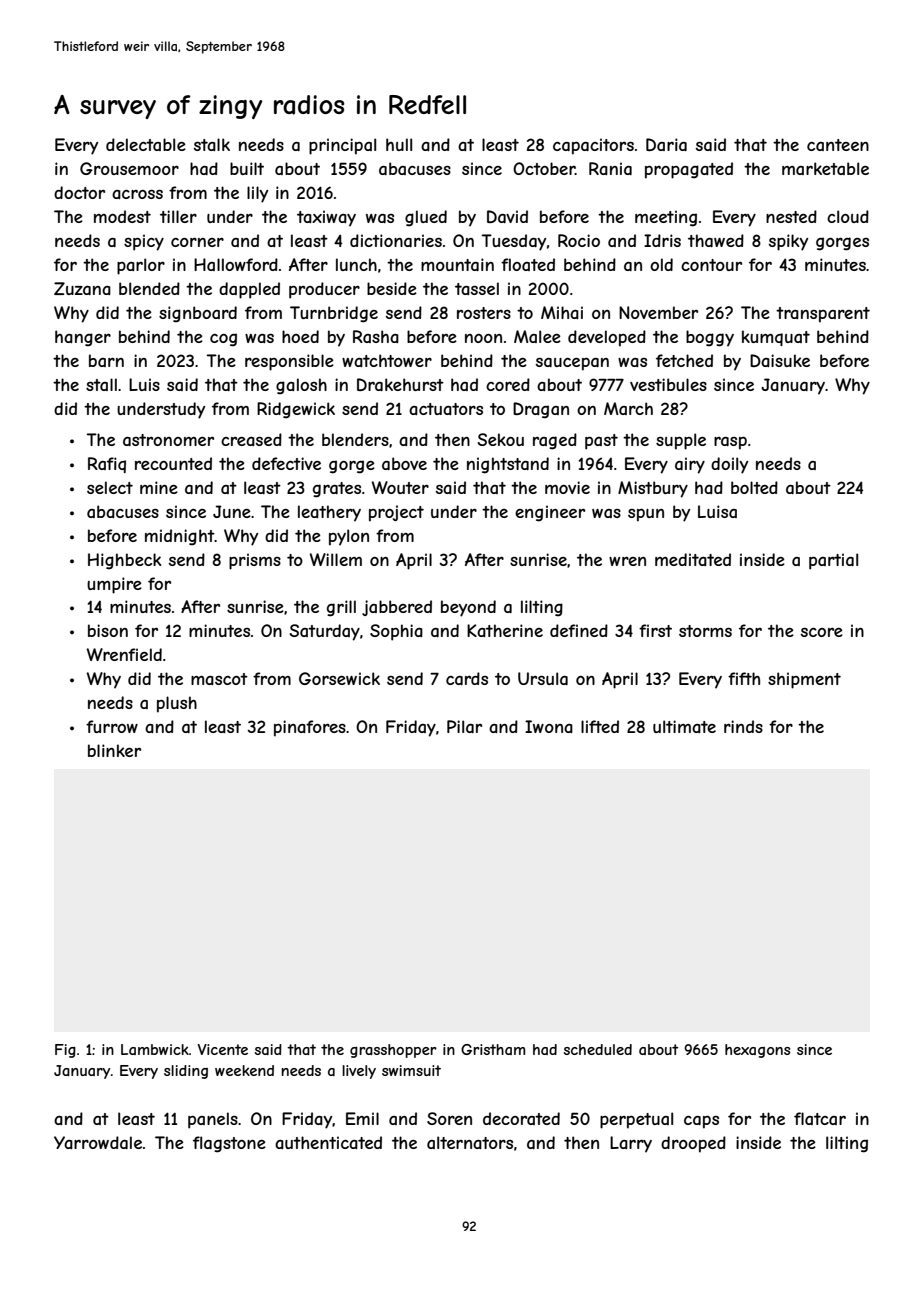 The width and height of the document is (924, 1311). What do you see at coordinates (362, 1118) in the document?
I see `Emil` at bounding box center [362, 1118].
